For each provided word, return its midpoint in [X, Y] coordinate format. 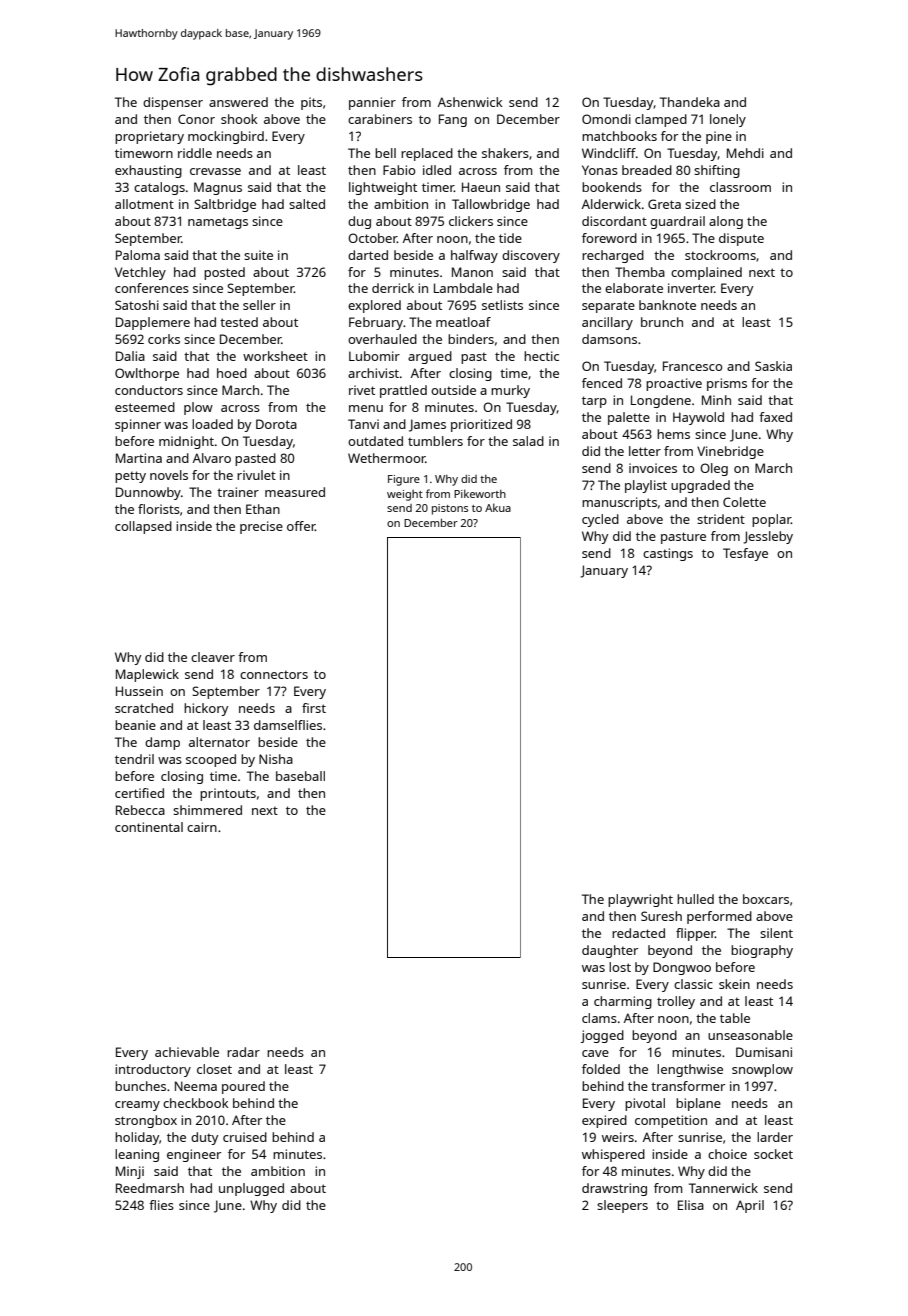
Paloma [138, 255]
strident [721, 519]
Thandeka [690, 102]
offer [301, 526]
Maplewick [147, 675]
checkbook [196, 1103]
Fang [453, 120]
